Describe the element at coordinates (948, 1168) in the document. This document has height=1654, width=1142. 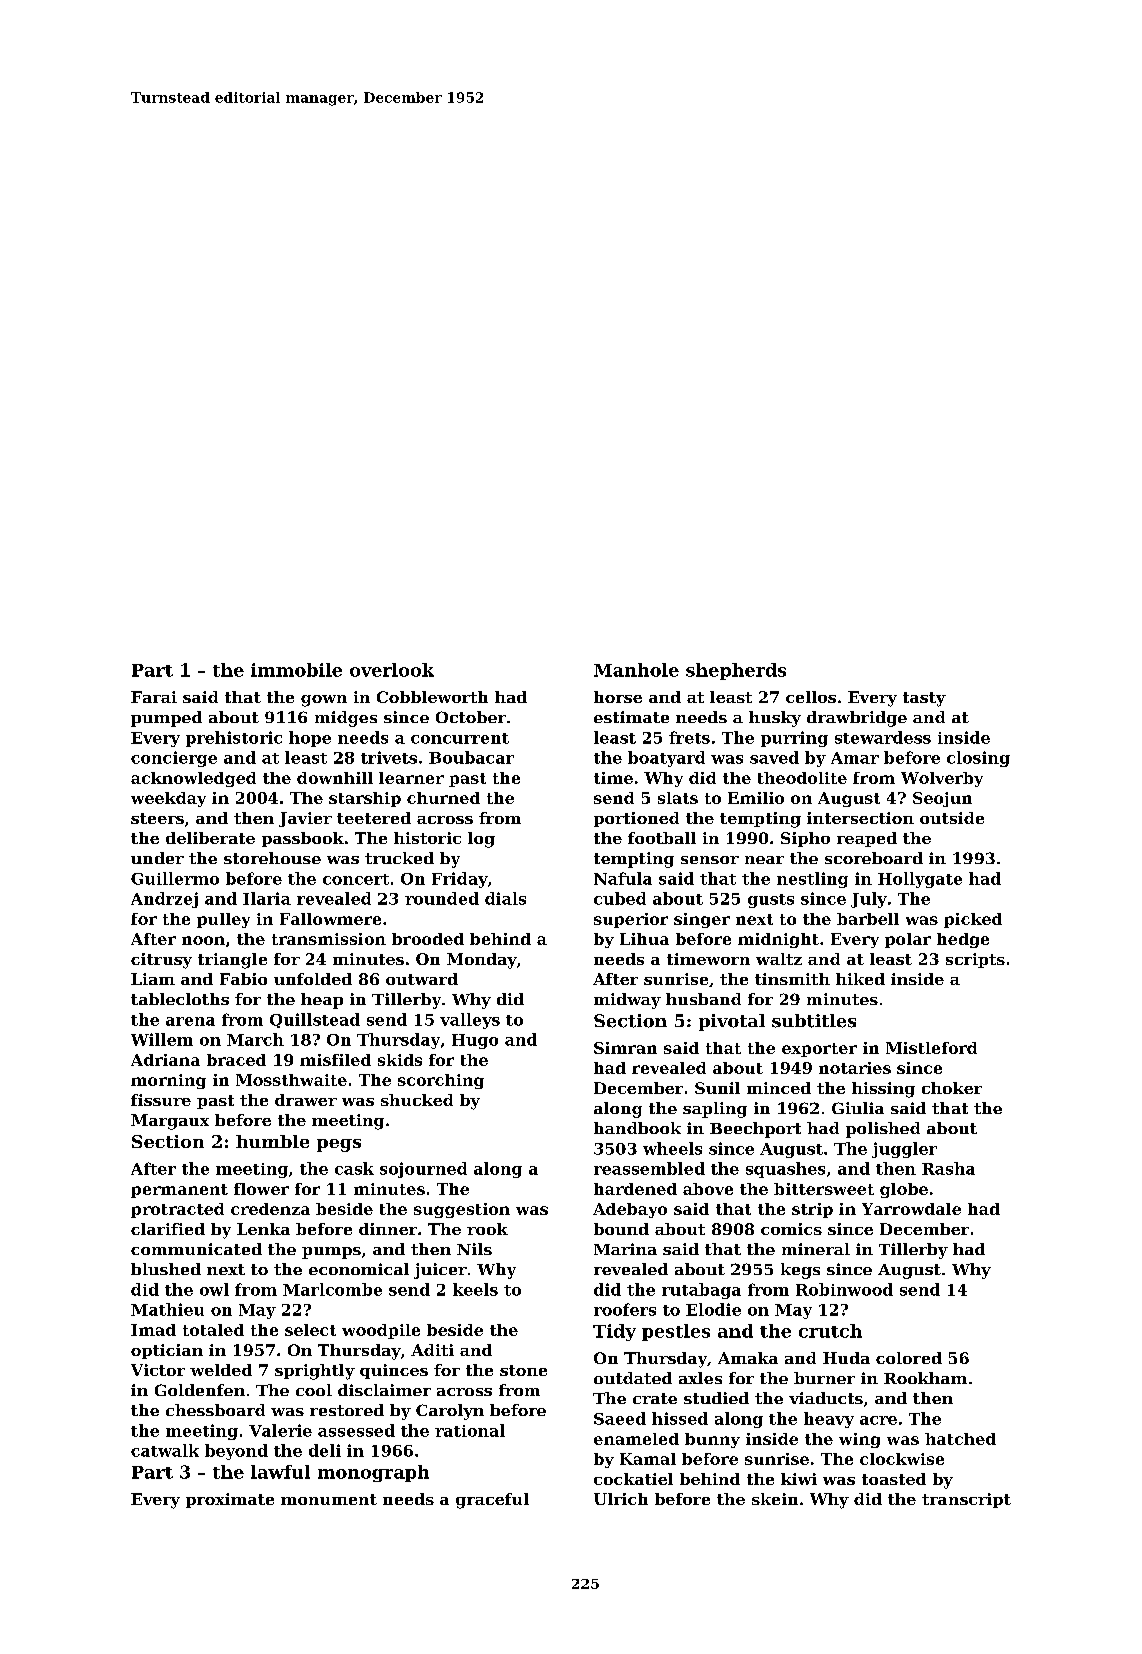
I see `Rasha` at that location.
